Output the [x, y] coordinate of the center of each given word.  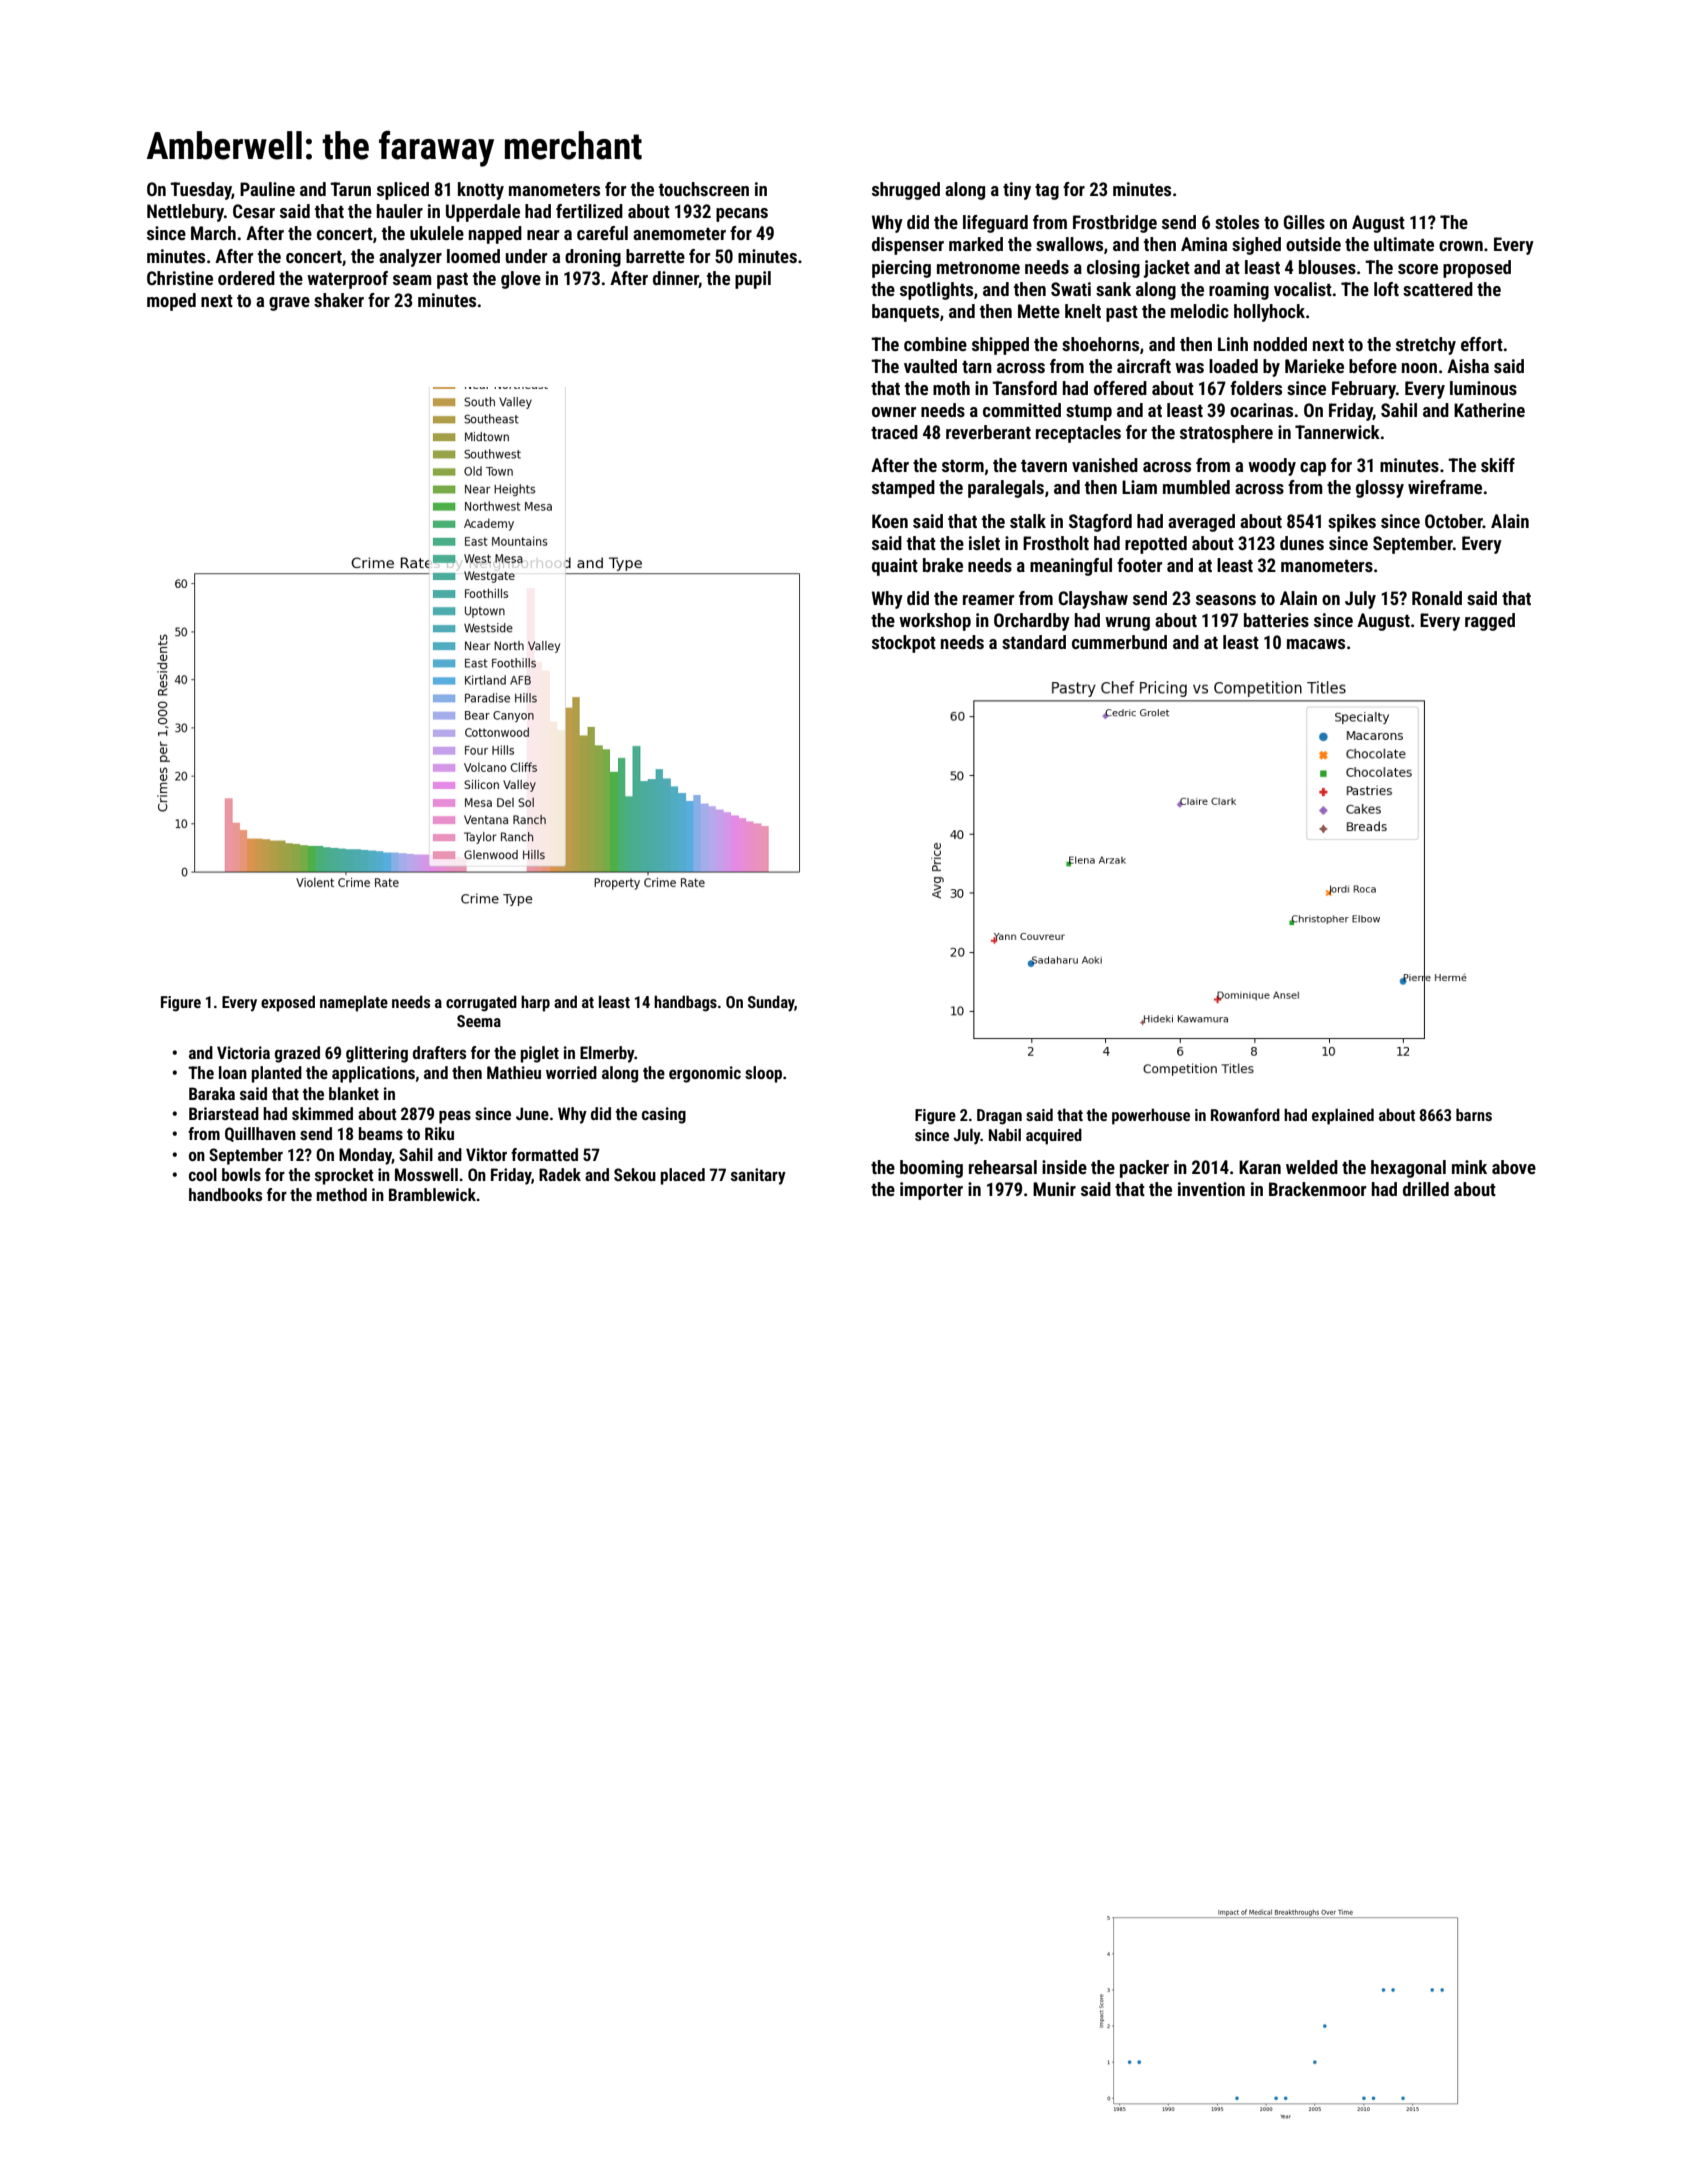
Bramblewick [432, 1194]
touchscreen [704, 189]
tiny [1017, 191]
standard [1034, 642]
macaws [1316, 644]
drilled [1426, 1189]
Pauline [267, 189]
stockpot [904, 644]
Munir [1054, 1189]
